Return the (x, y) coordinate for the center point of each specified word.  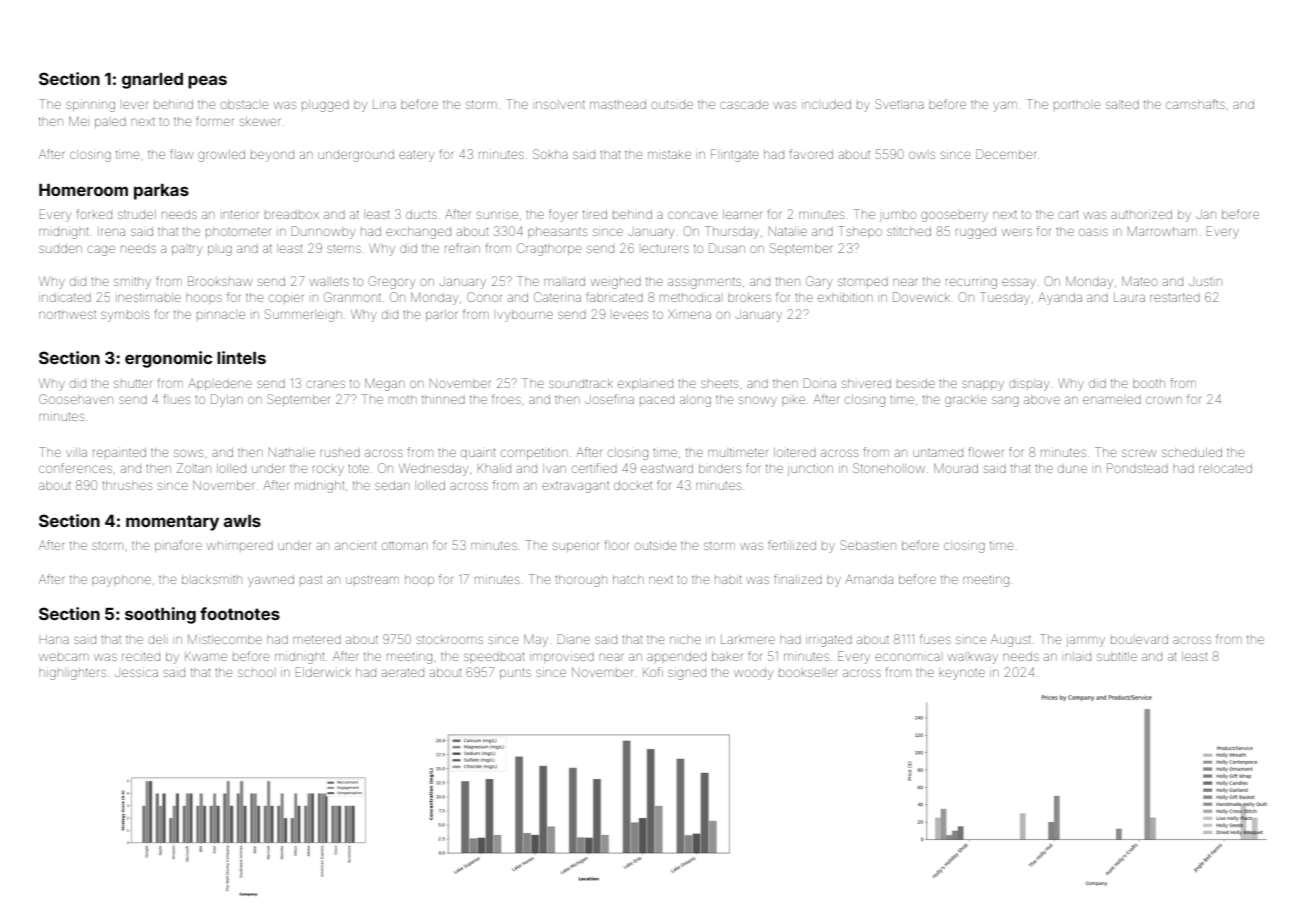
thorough (581, 581)
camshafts (1195, 104)
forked (94, 214)
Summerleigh (303, 315)
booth (1149, 383)
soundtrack (581, 383)
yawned (271, 581)
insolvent (560, 104)
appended (676, 656)
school (255, 673)
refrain (462, 248)
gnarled (152, 81)
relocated (1225, 468)
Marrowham (1162, 231)
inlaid (1078, 656)
